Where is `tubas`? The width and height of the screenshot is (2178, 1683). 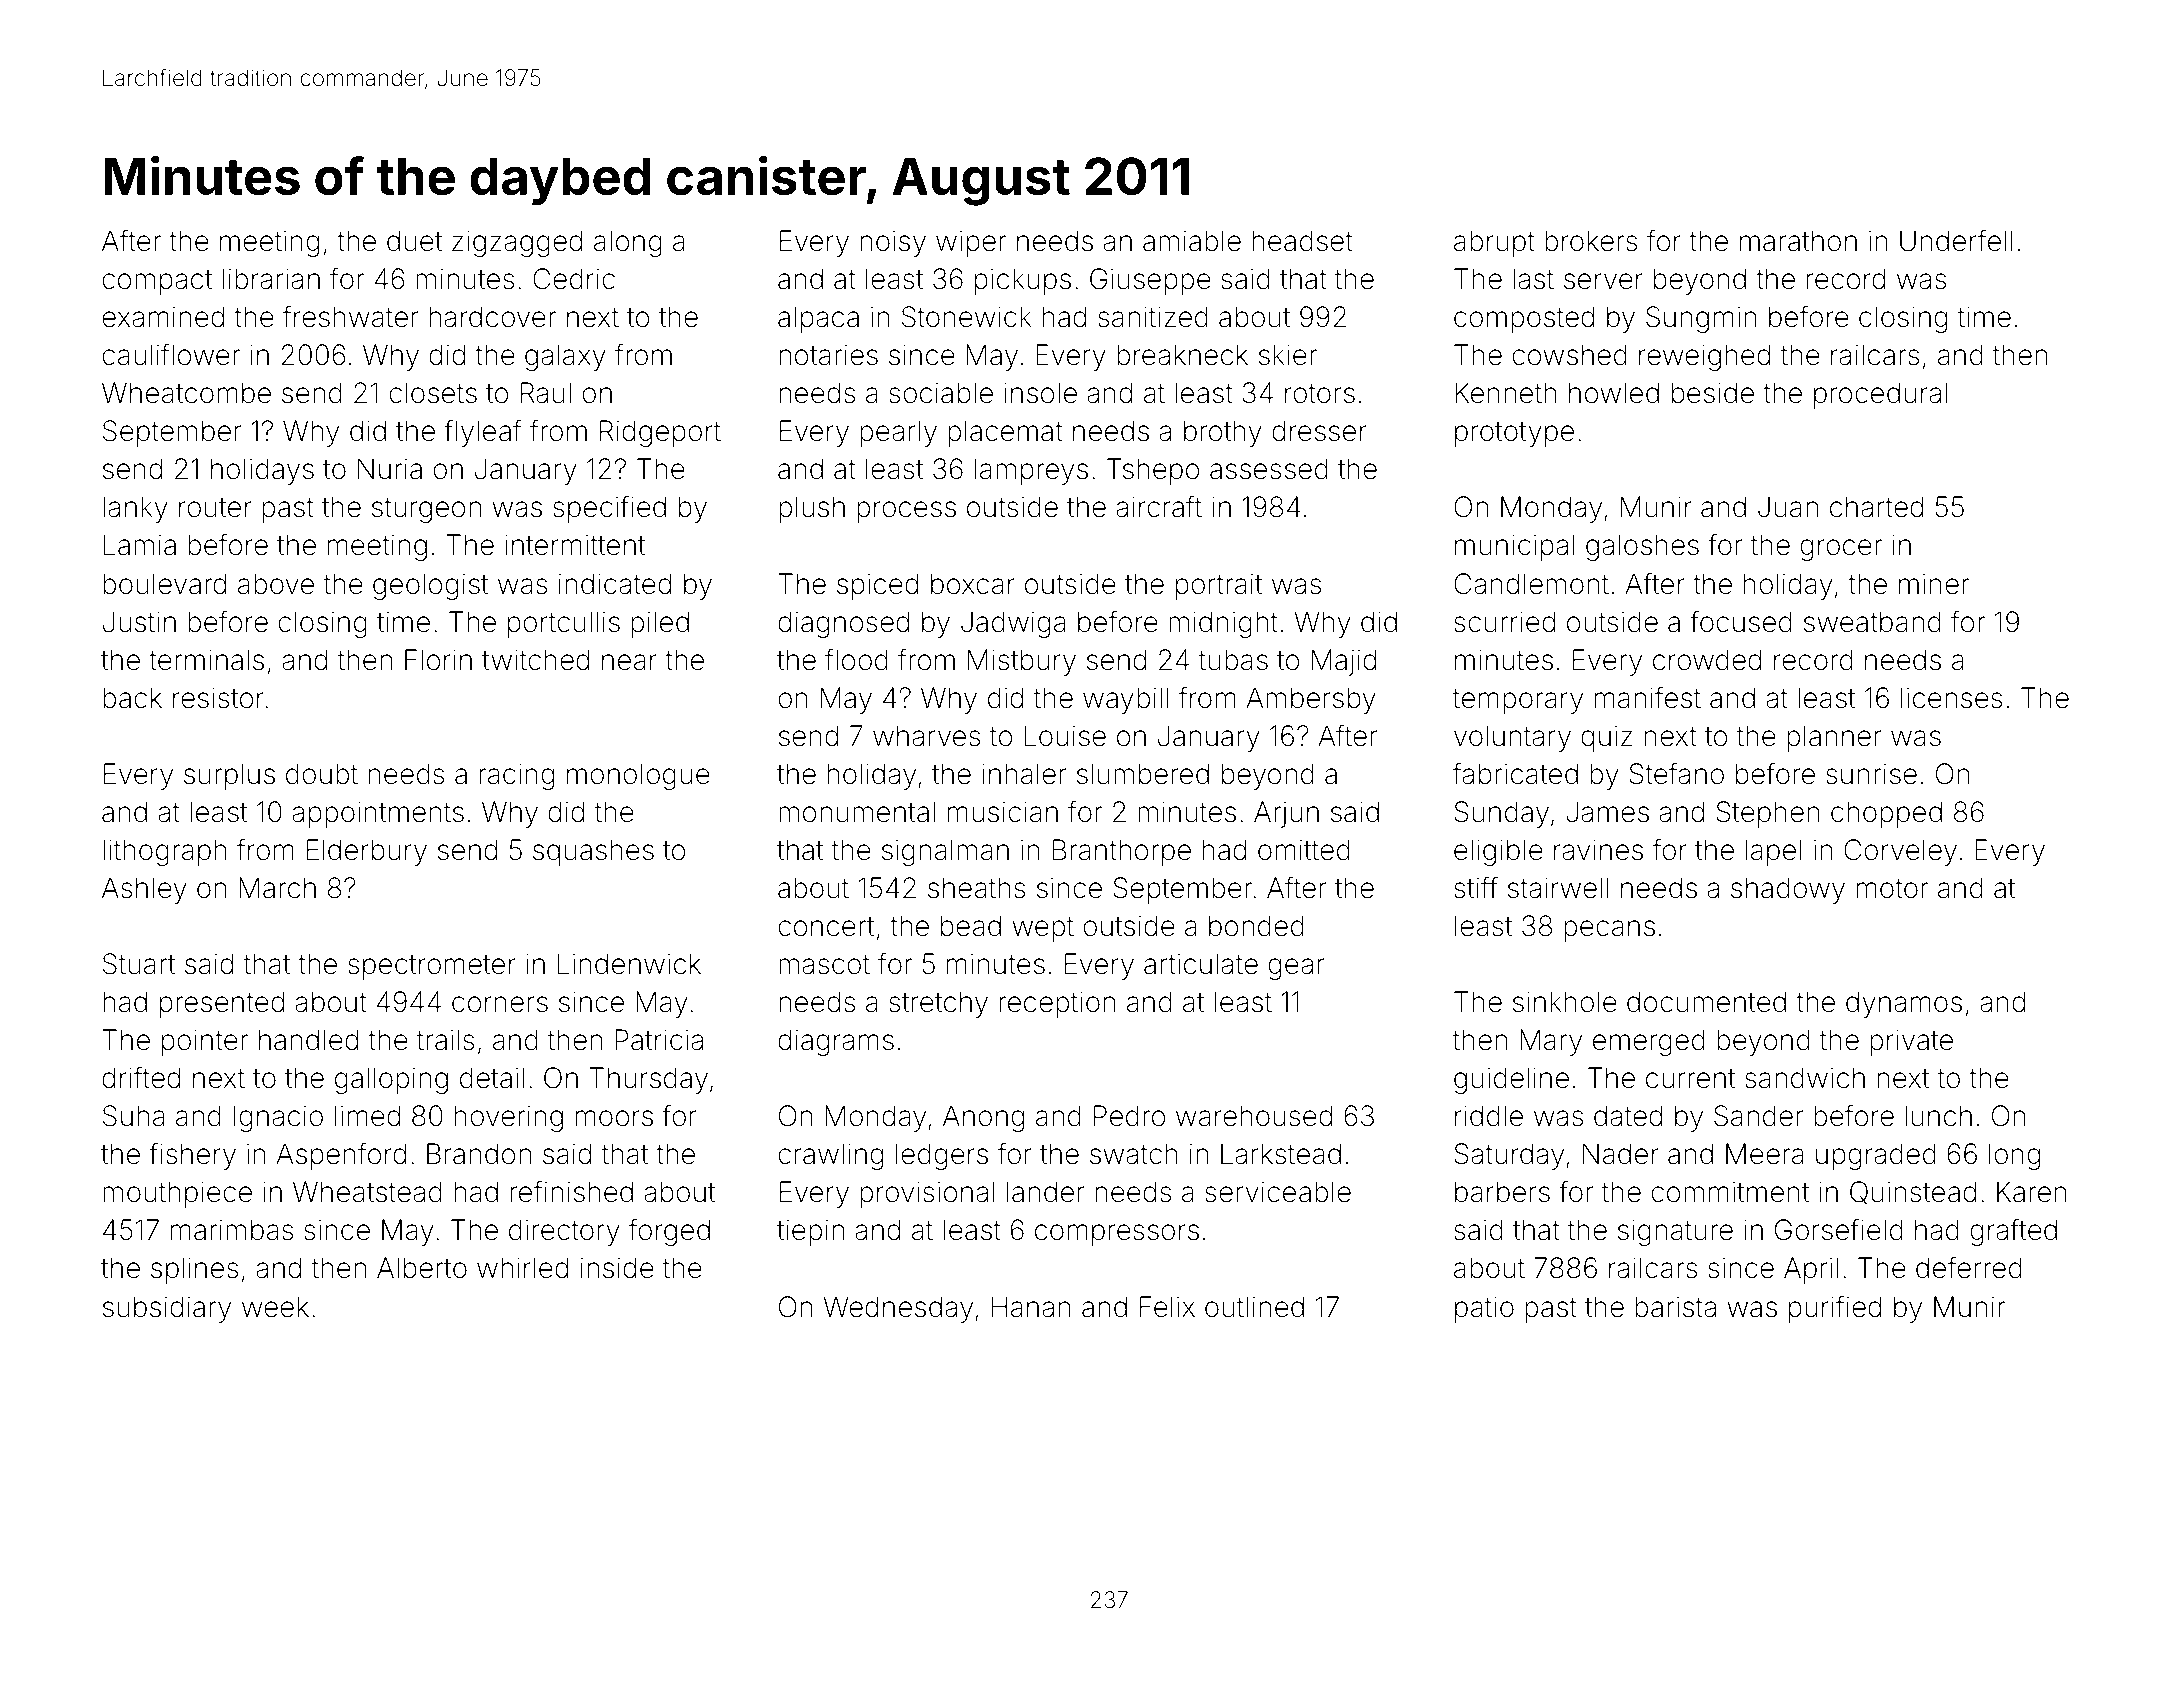
tubas is located at coordinates (1233, 660).
